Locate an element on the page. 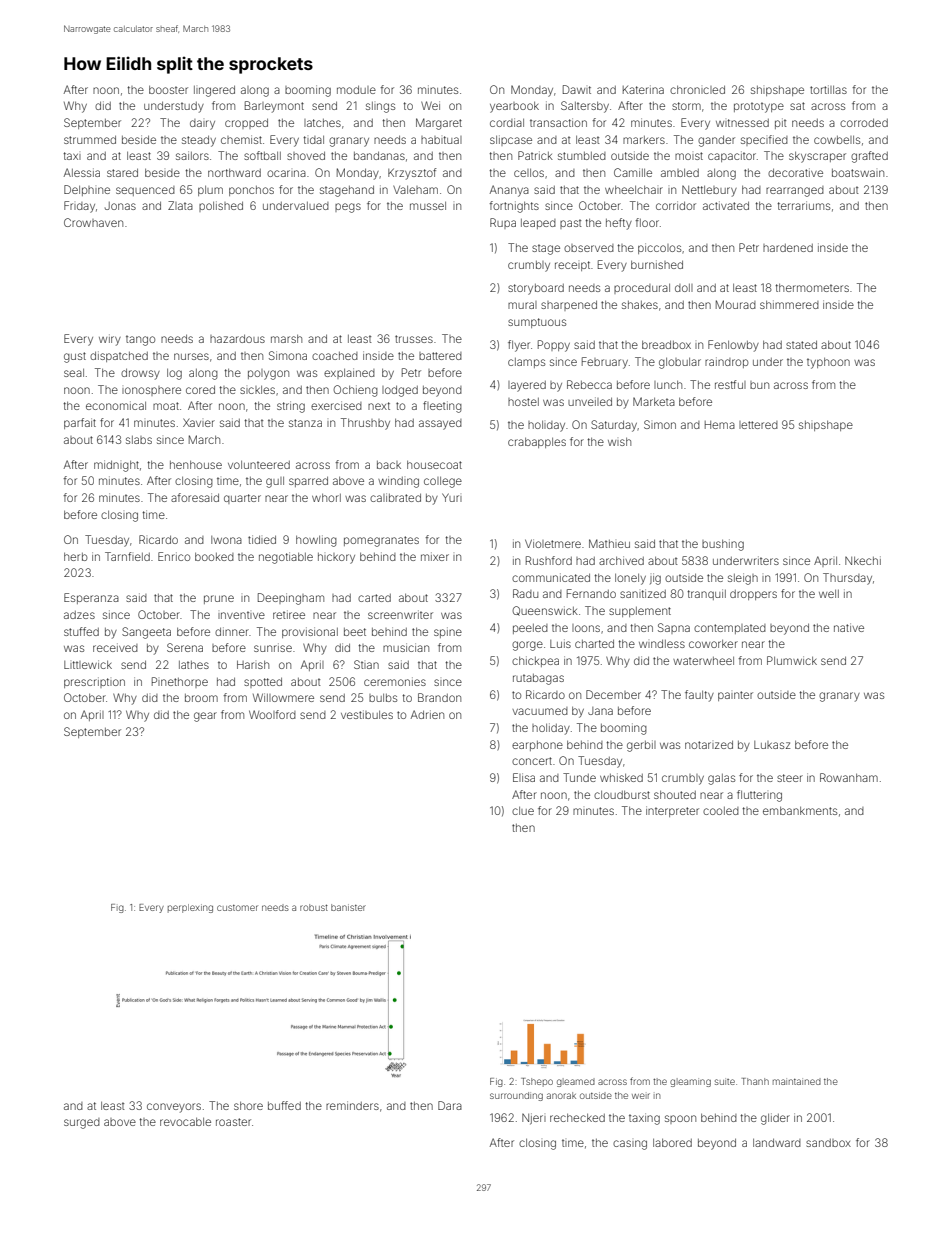 The height and width of the document is (1233, 952). revocable is located at coordinates (185, 1122).
